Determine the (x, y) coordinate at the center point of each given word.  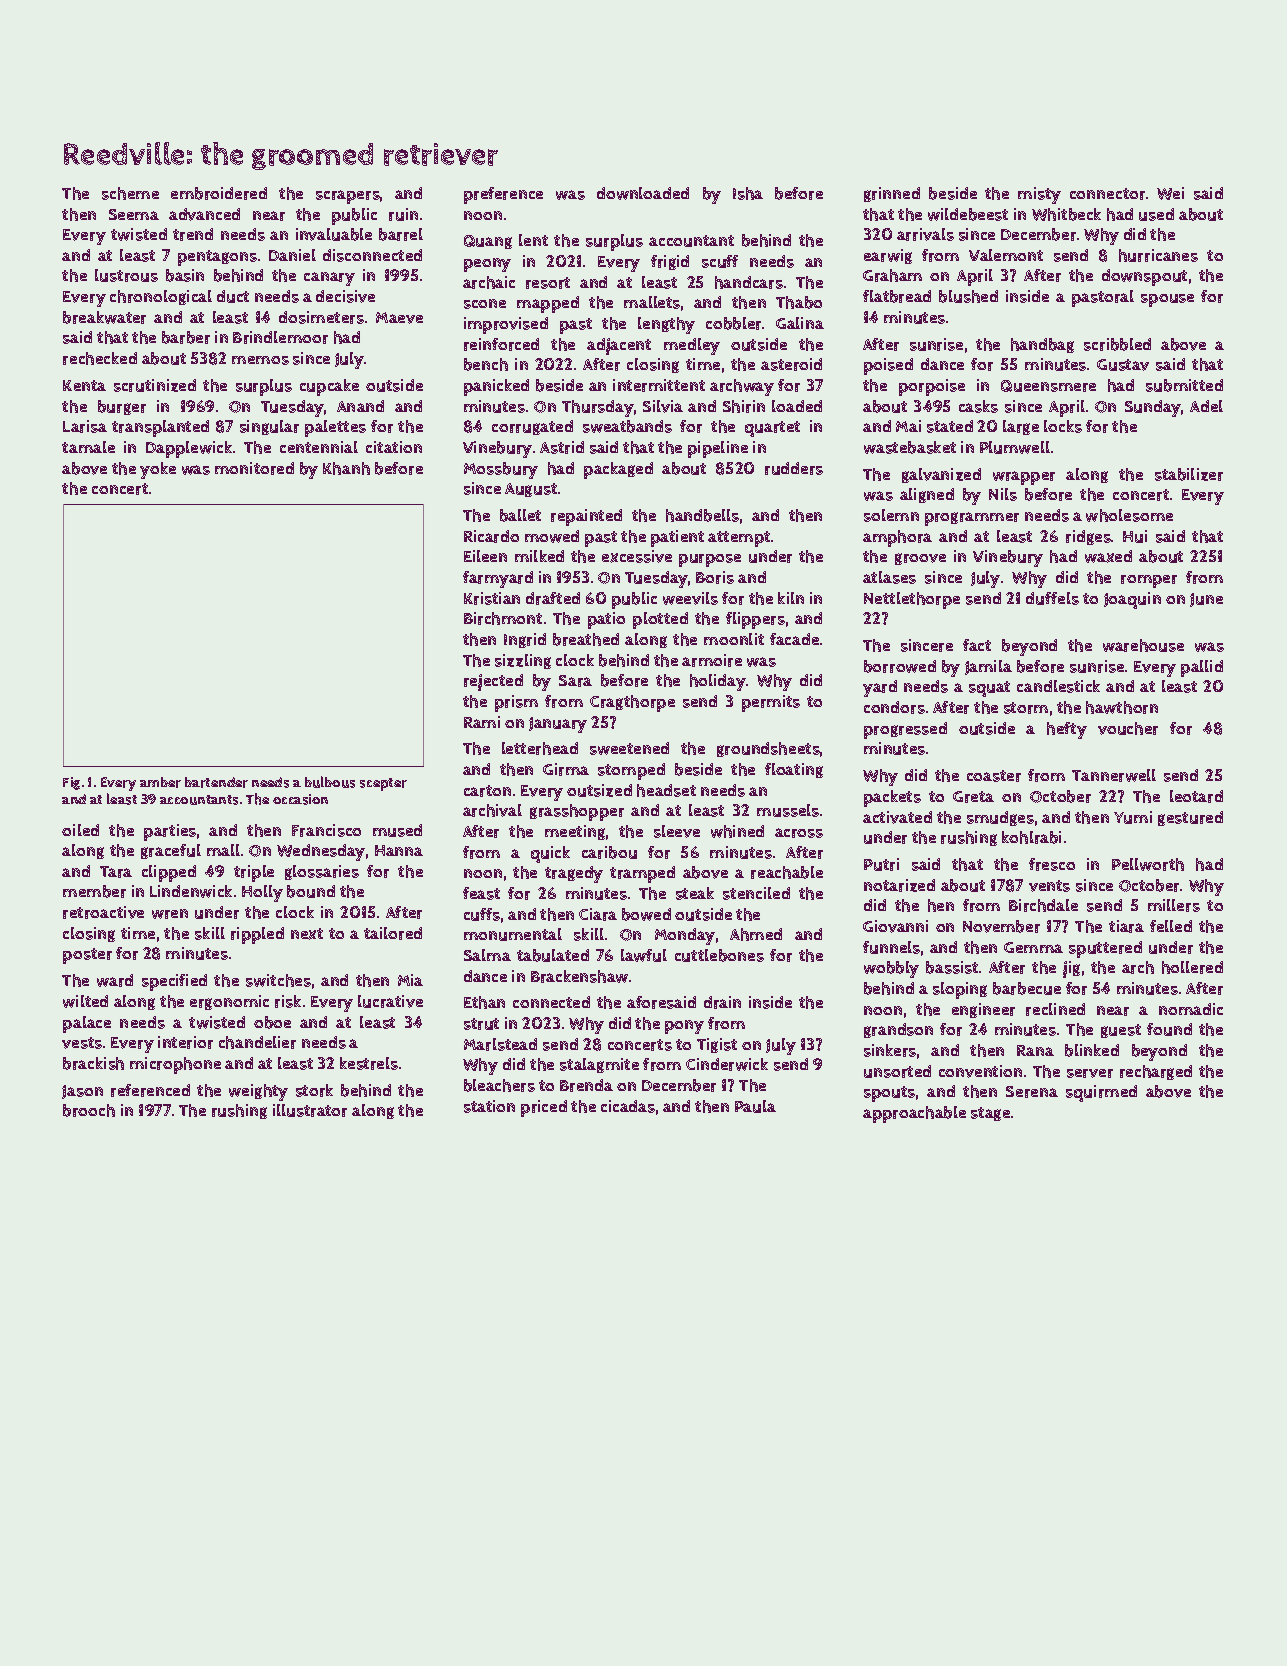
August (531, 490)
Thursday (598, 408)
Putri (881, 864)
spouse (1167, 300)
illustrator (310, 1110)
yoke (158, 470)
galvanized (941, 475)
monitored (254, 468)
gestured (1190, 818)
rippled (257, 935)
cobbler (733, 323)
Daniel (292, 255)
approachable (914, 1114)
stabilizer (1189, 474)
